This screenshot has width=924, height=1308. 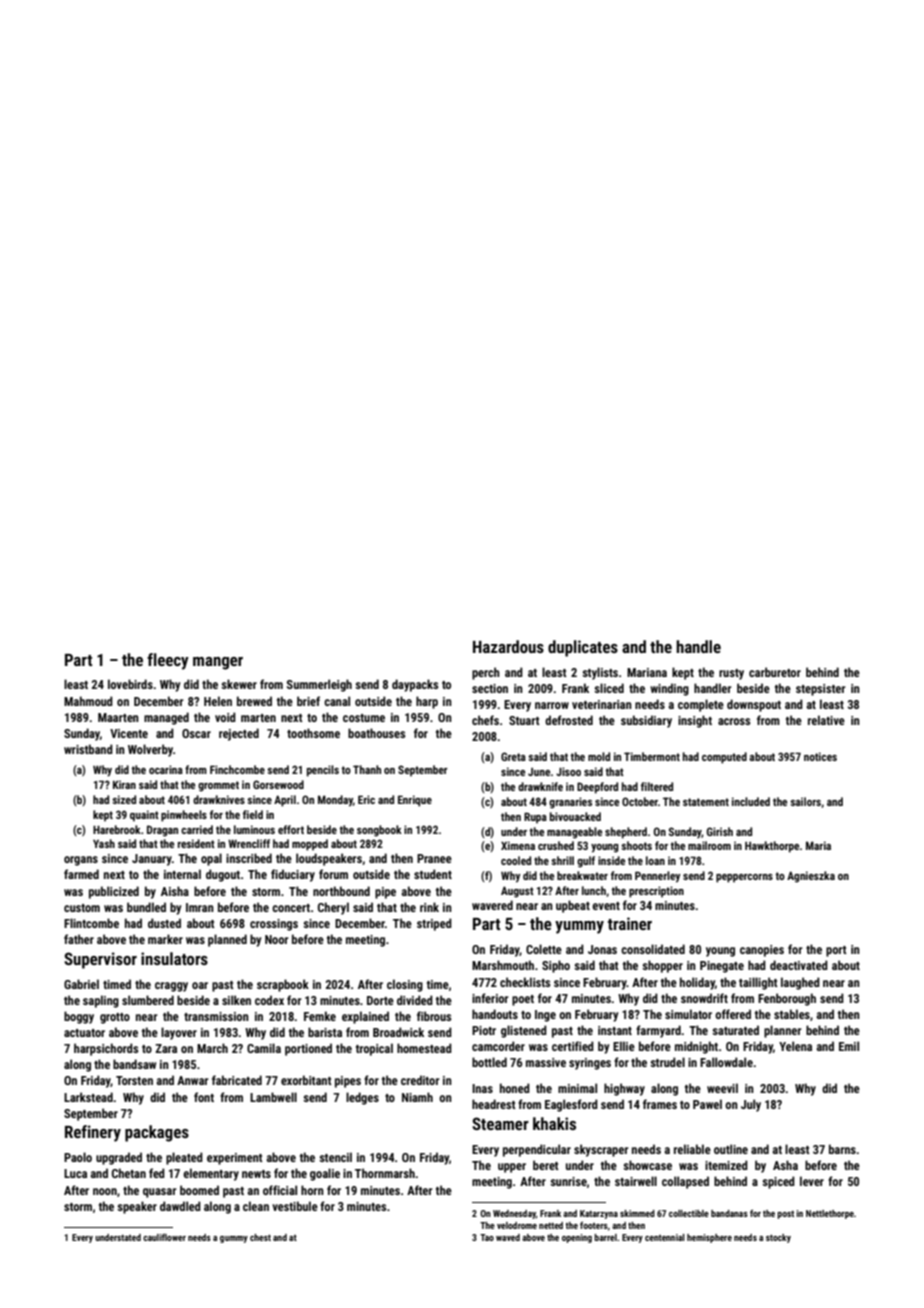 I want to click on stencil, so click(x=335, y=1157).
